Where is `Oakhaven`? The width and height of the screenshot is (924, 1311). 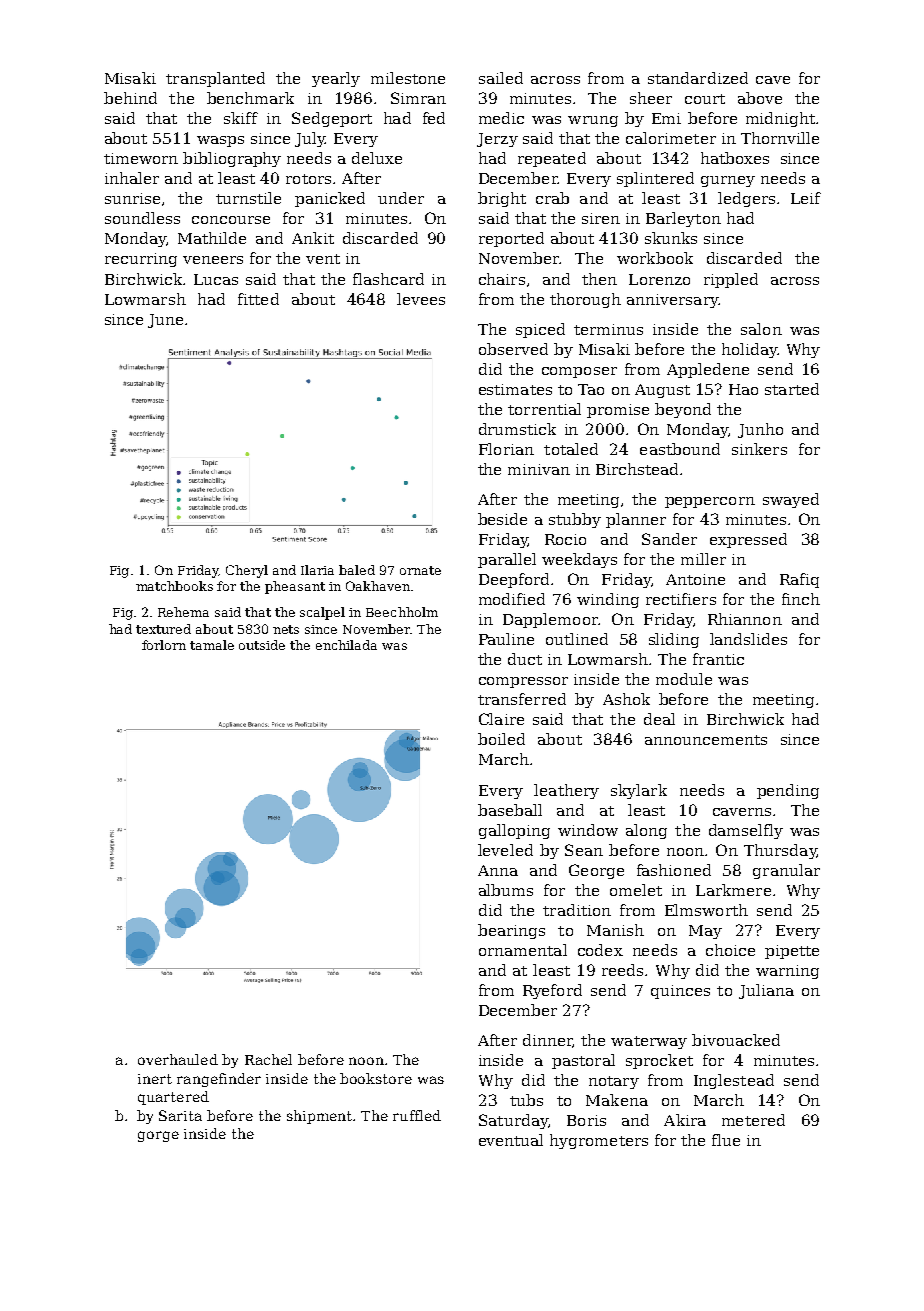
Oakhaven is located at coordinates (378, 586).
